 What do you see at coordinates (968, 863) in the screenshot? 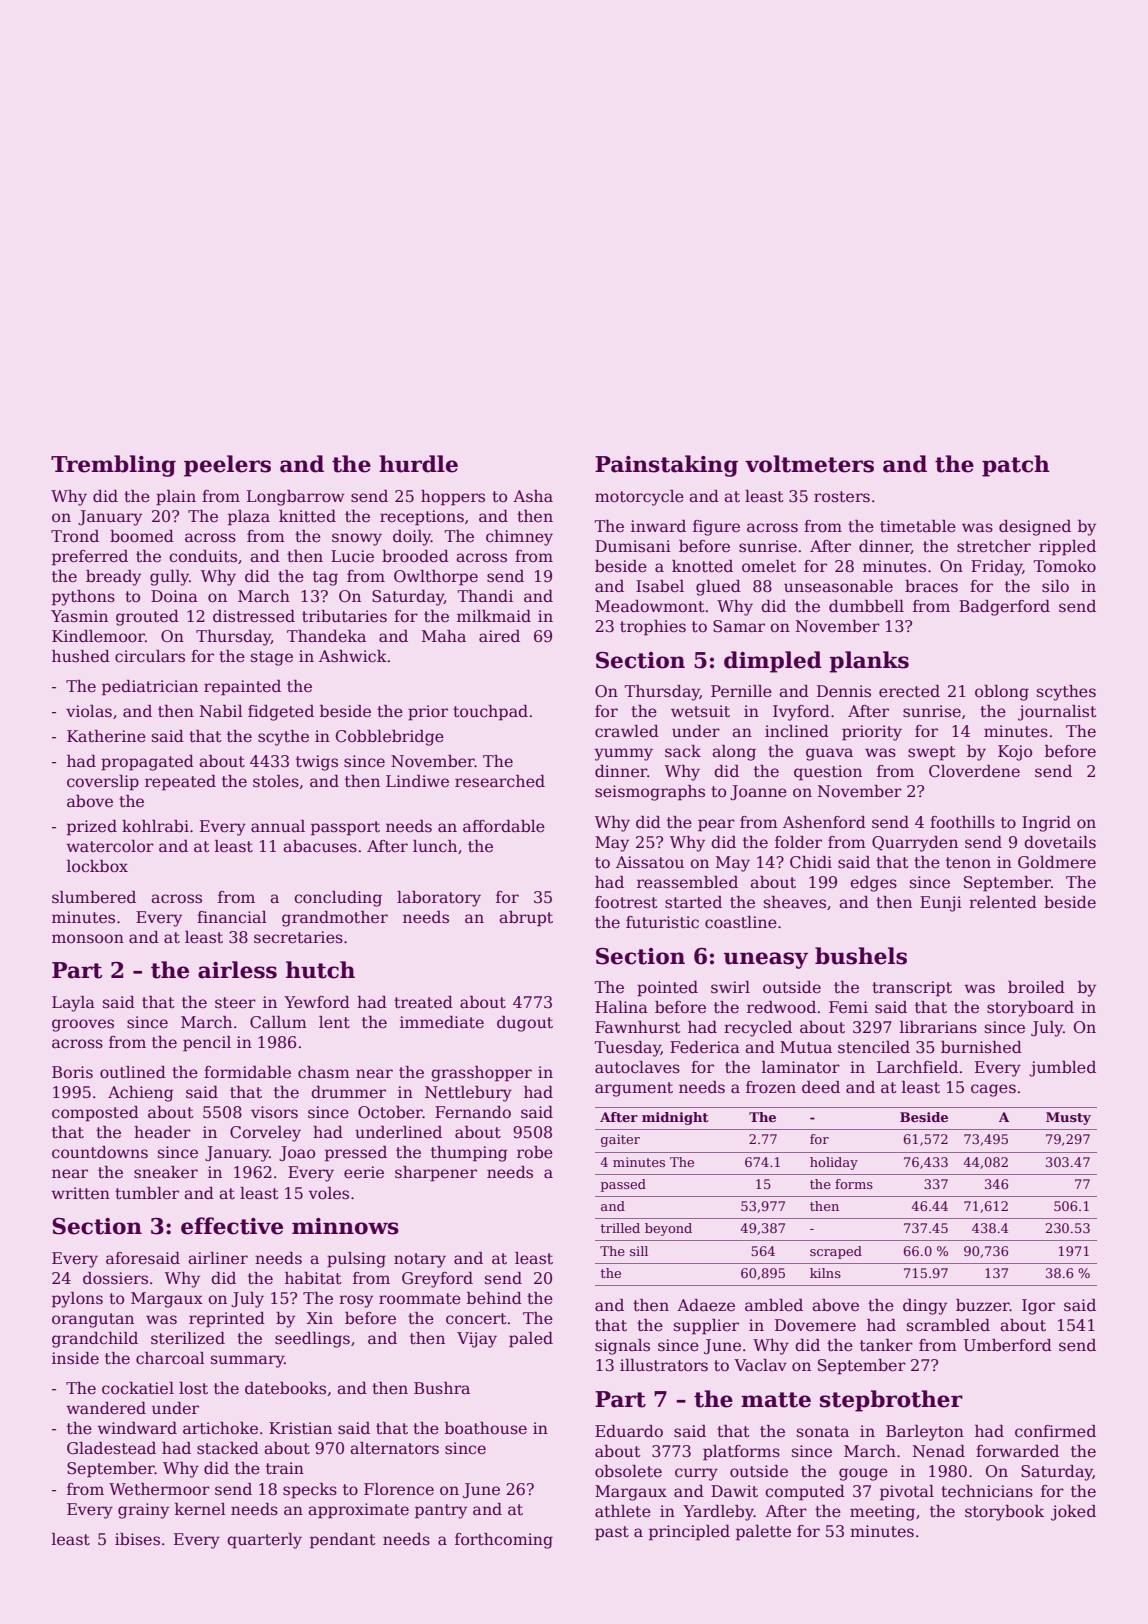
I see `tenon` at bounding box center [968, 863].
